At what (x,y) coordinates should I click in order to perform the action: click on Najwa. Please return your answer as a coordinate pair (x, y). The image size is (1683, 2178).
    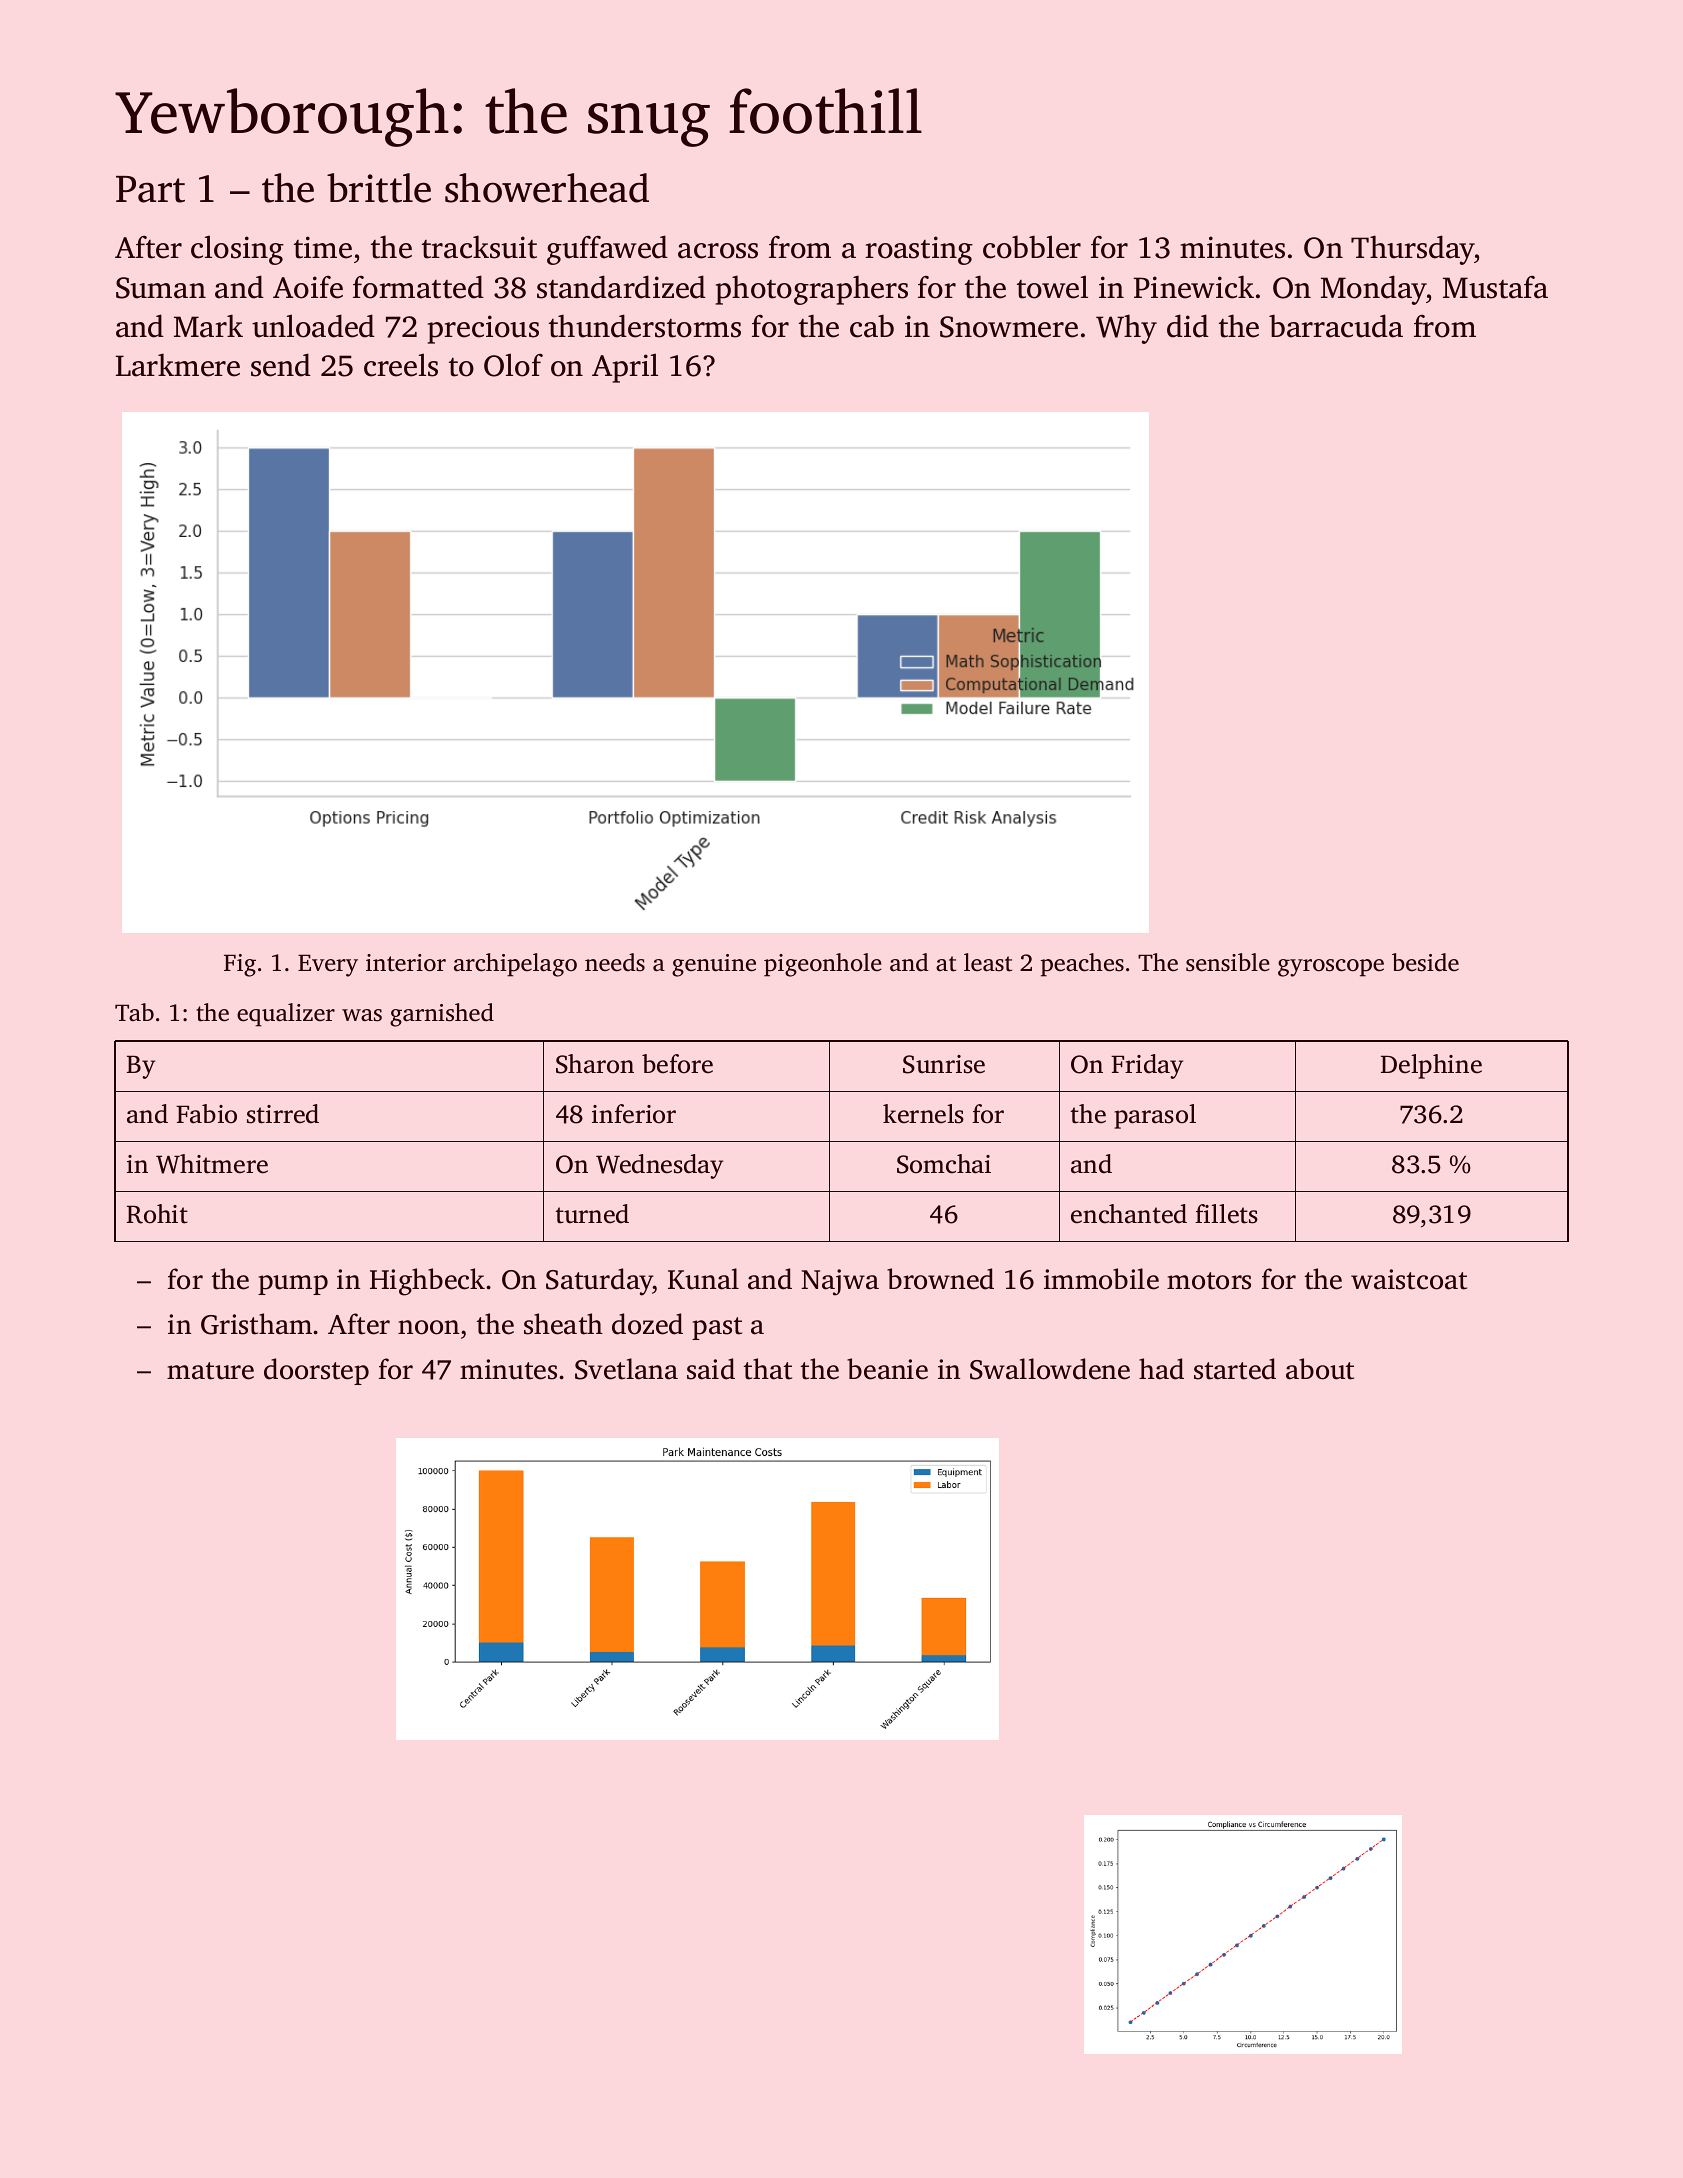
    Looking at the image, I should click on (840, 1282).
